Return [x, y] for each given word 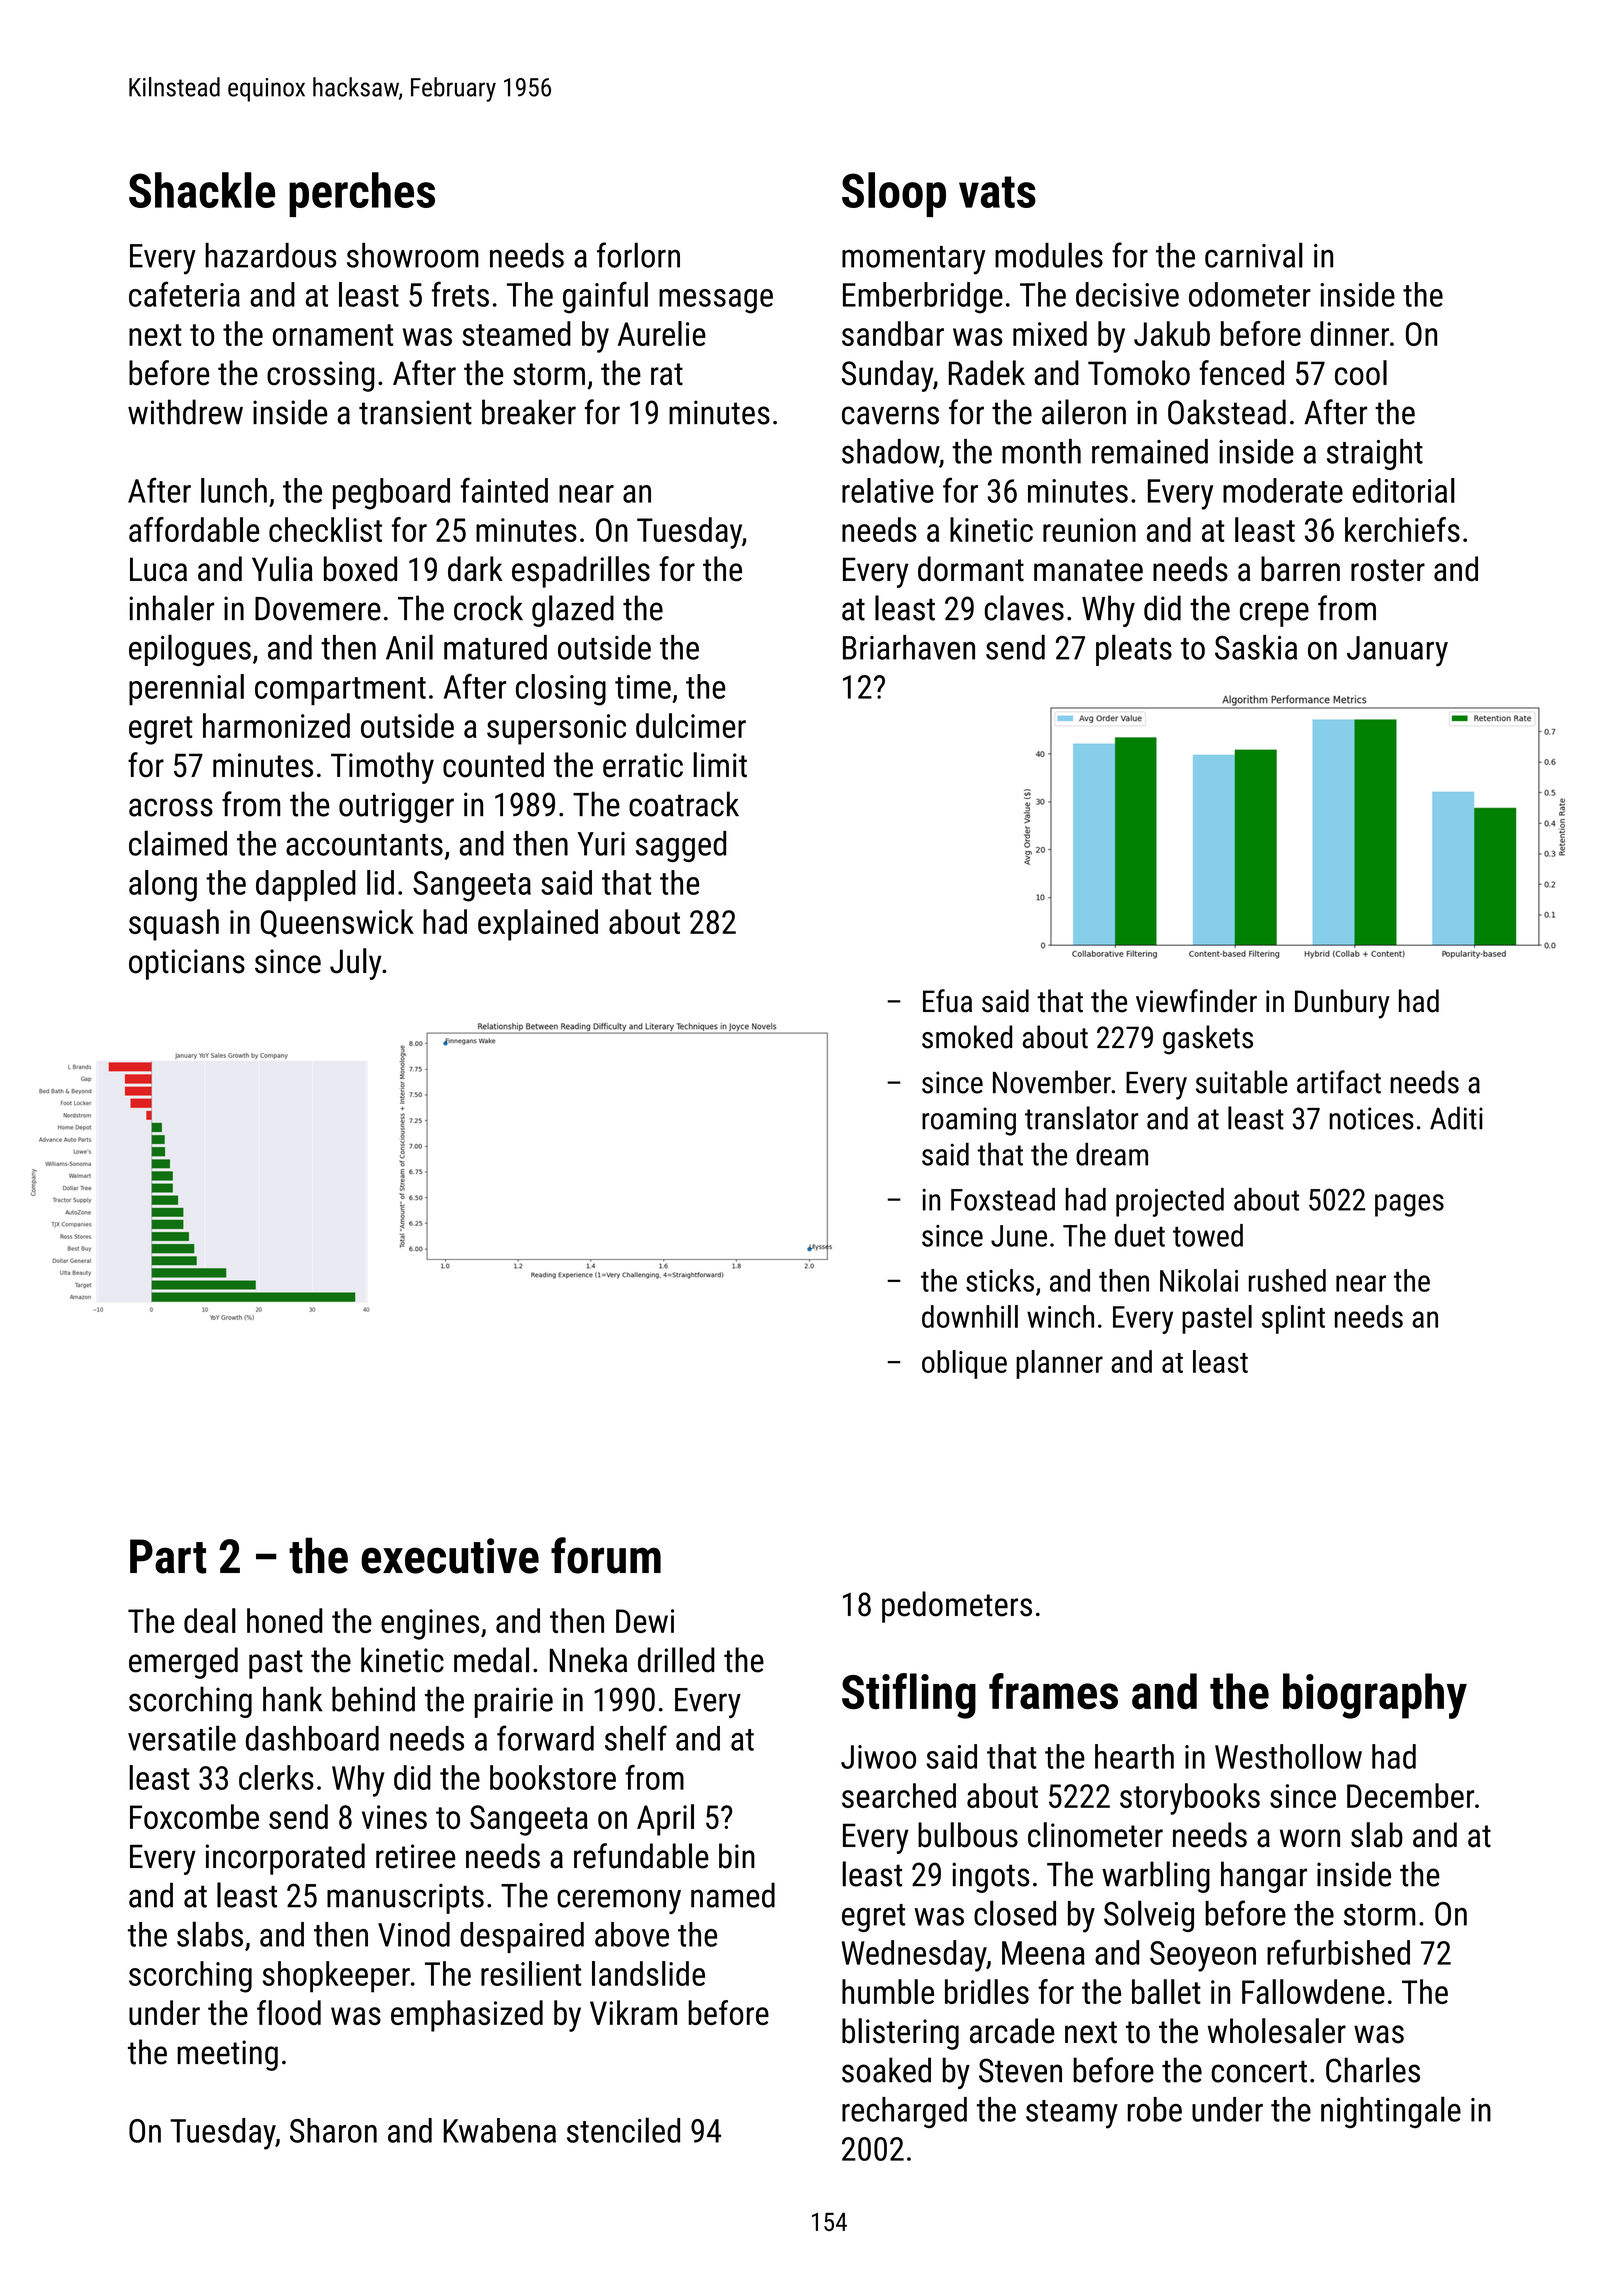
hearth [1134, 1756]
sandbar [893, 333]
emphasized [467, 2016]
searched [899, 1795]
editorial [1404, 490]
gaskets [1208, 1040]
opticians [187, 964]
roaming [969, 1121]
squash [174, 925]
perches [362, 194]
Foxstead [1003, 1199]
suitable [1242, 1082]
